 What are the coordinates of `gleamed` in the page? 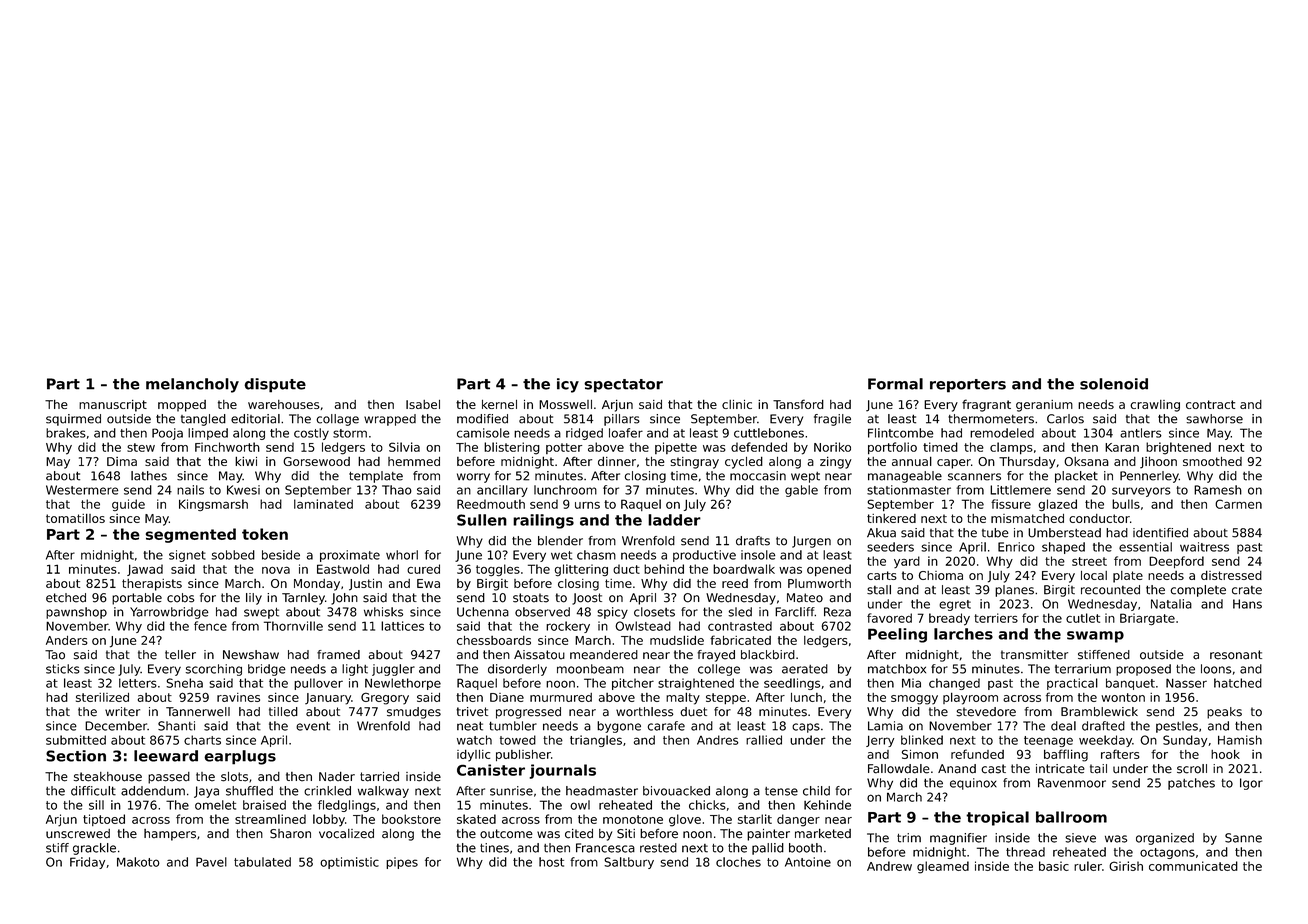 It's located at (943, 867).
